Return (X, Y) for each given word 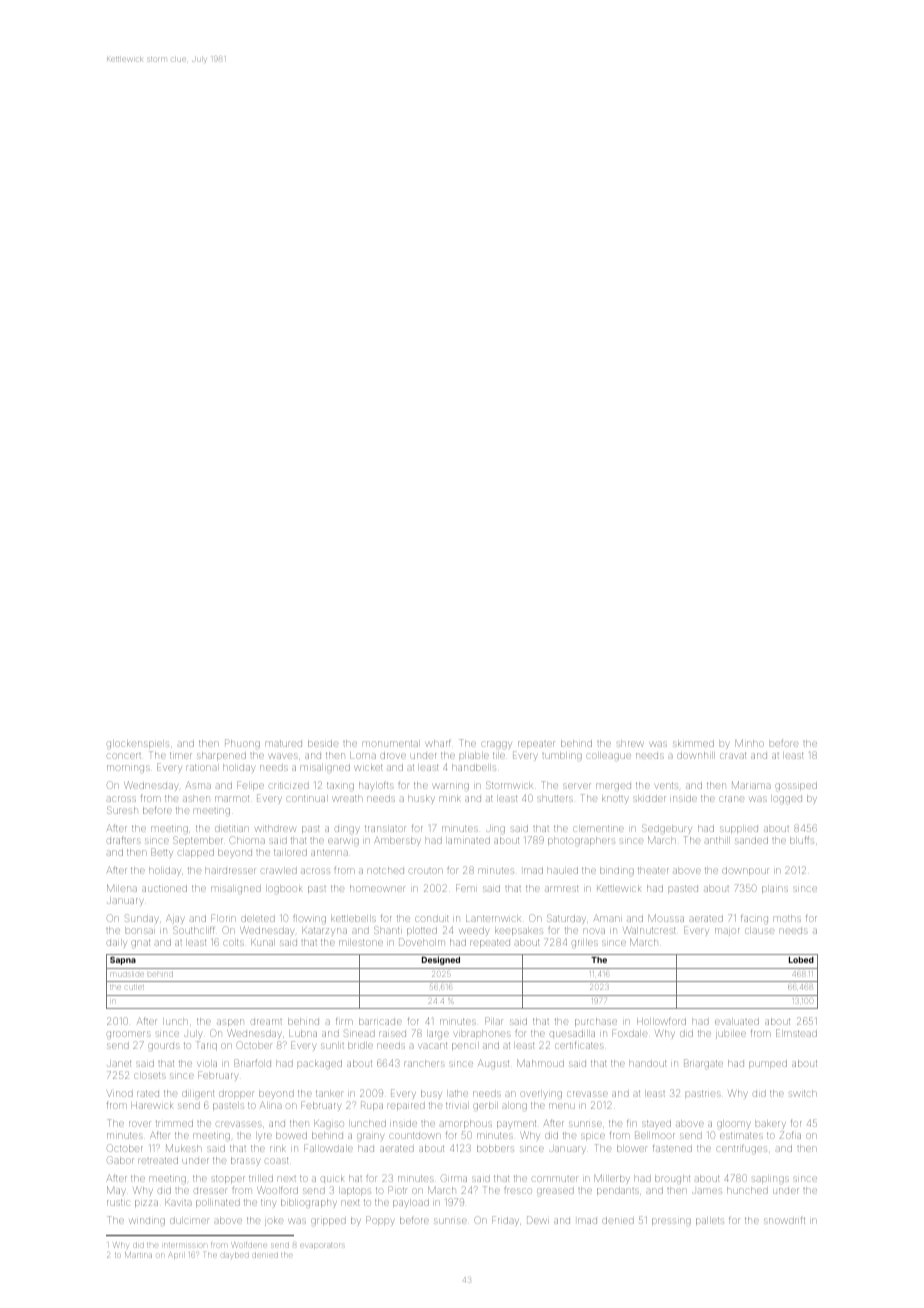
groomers (129, 1035)
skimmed (693, 744)
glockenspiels (138, 745)
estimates (741, 1136)
